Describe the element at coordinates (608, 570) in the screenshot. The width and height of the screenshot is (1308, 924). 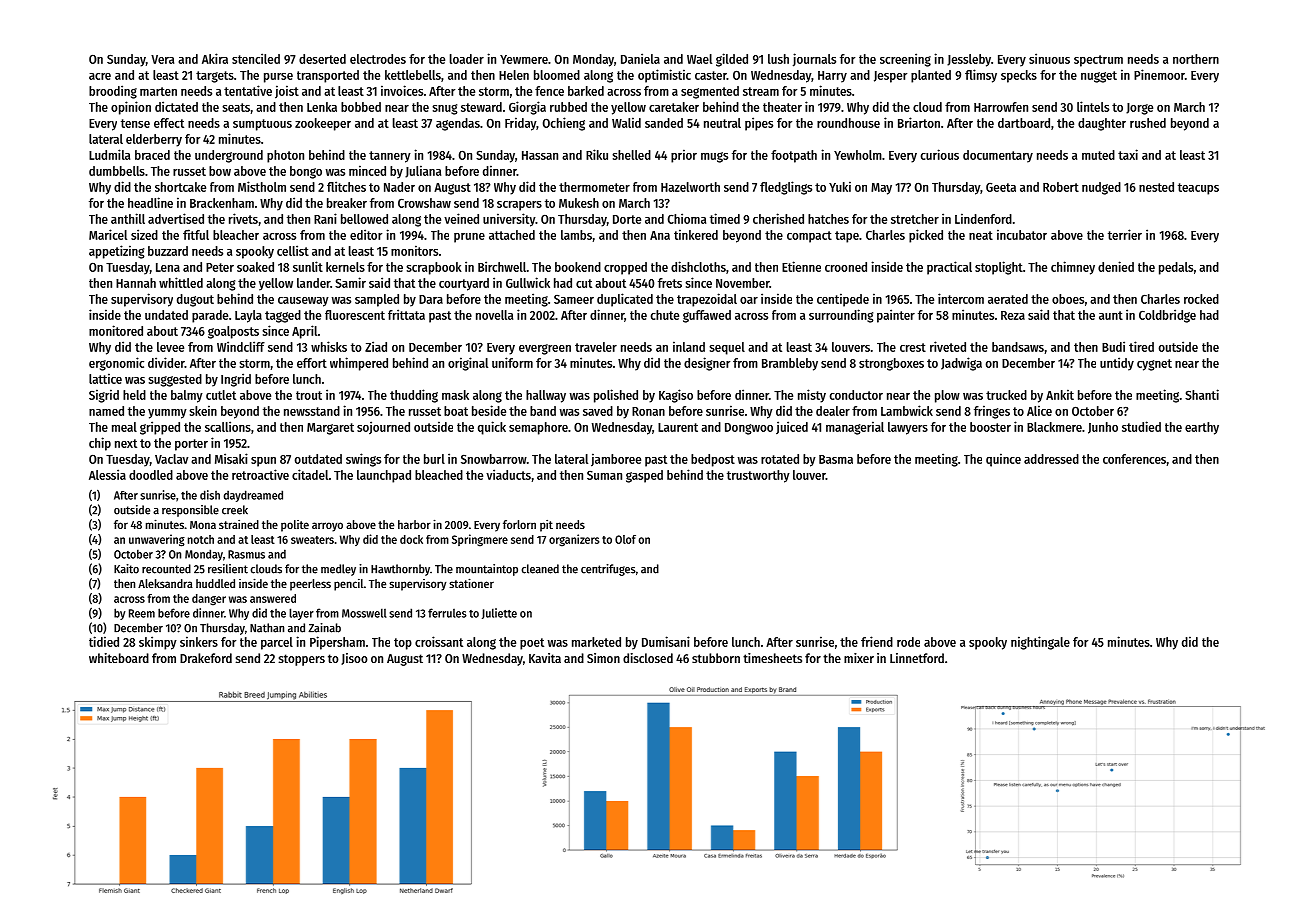
I see `centrifuges` at that location.
